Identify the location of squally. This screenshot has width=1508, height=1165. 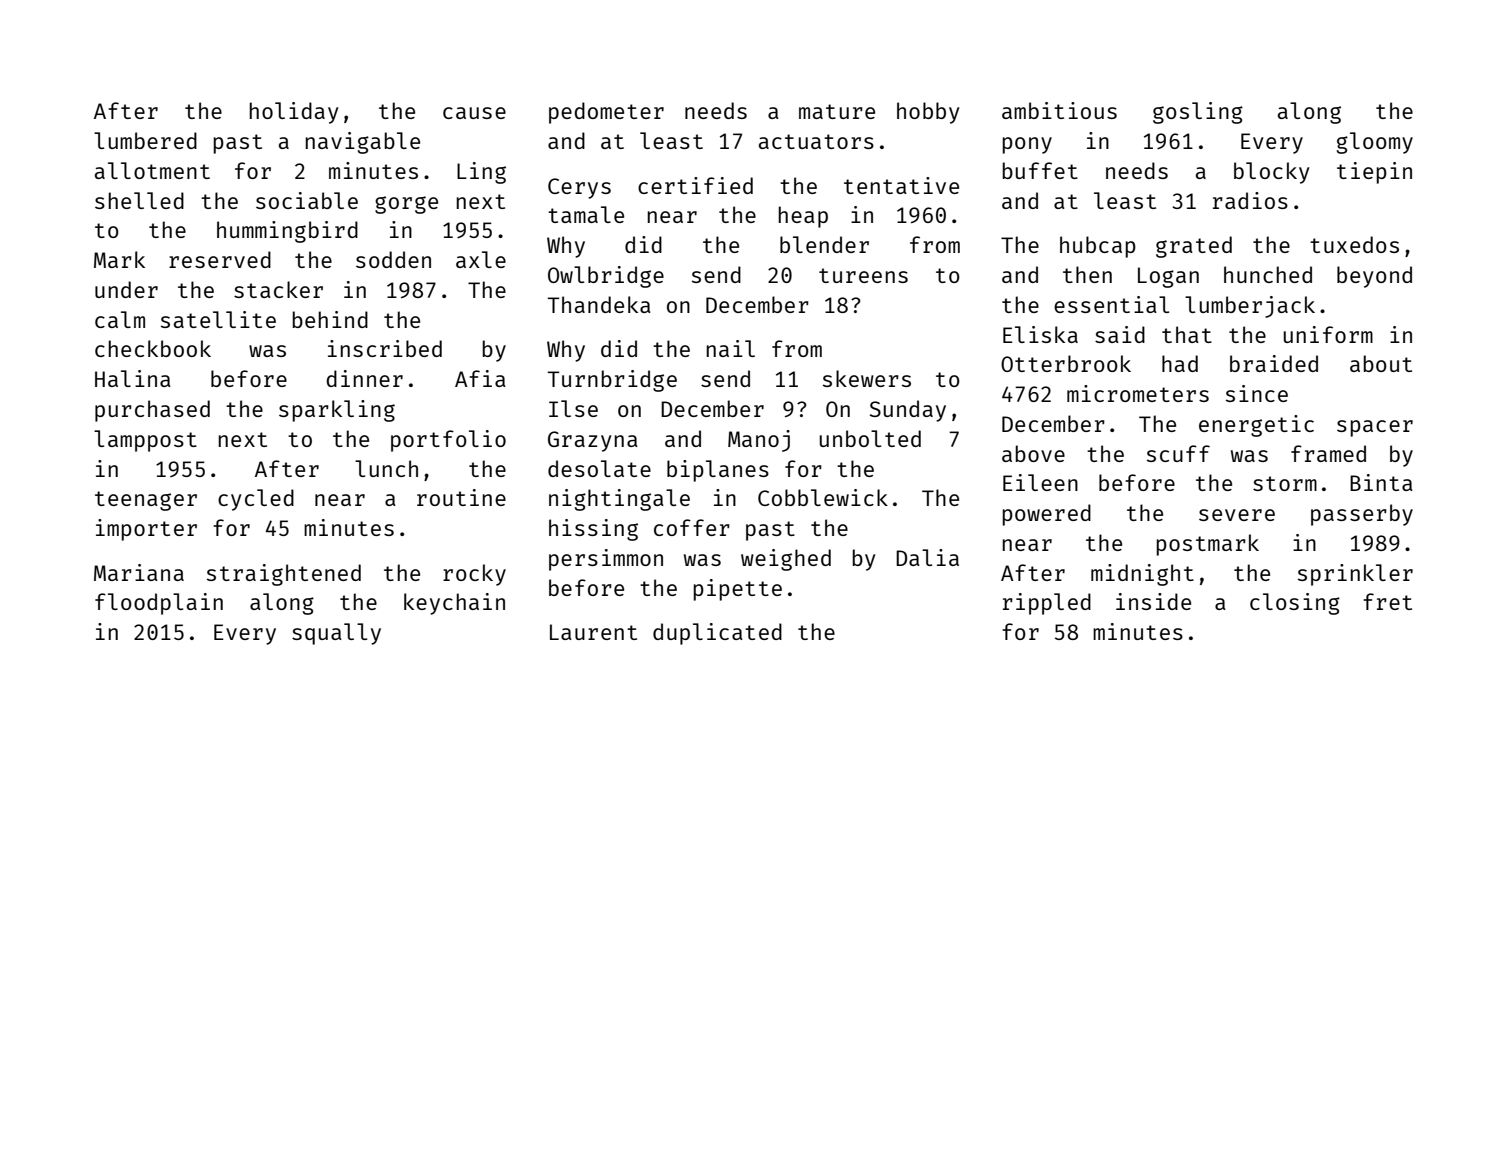
(336, 634).
